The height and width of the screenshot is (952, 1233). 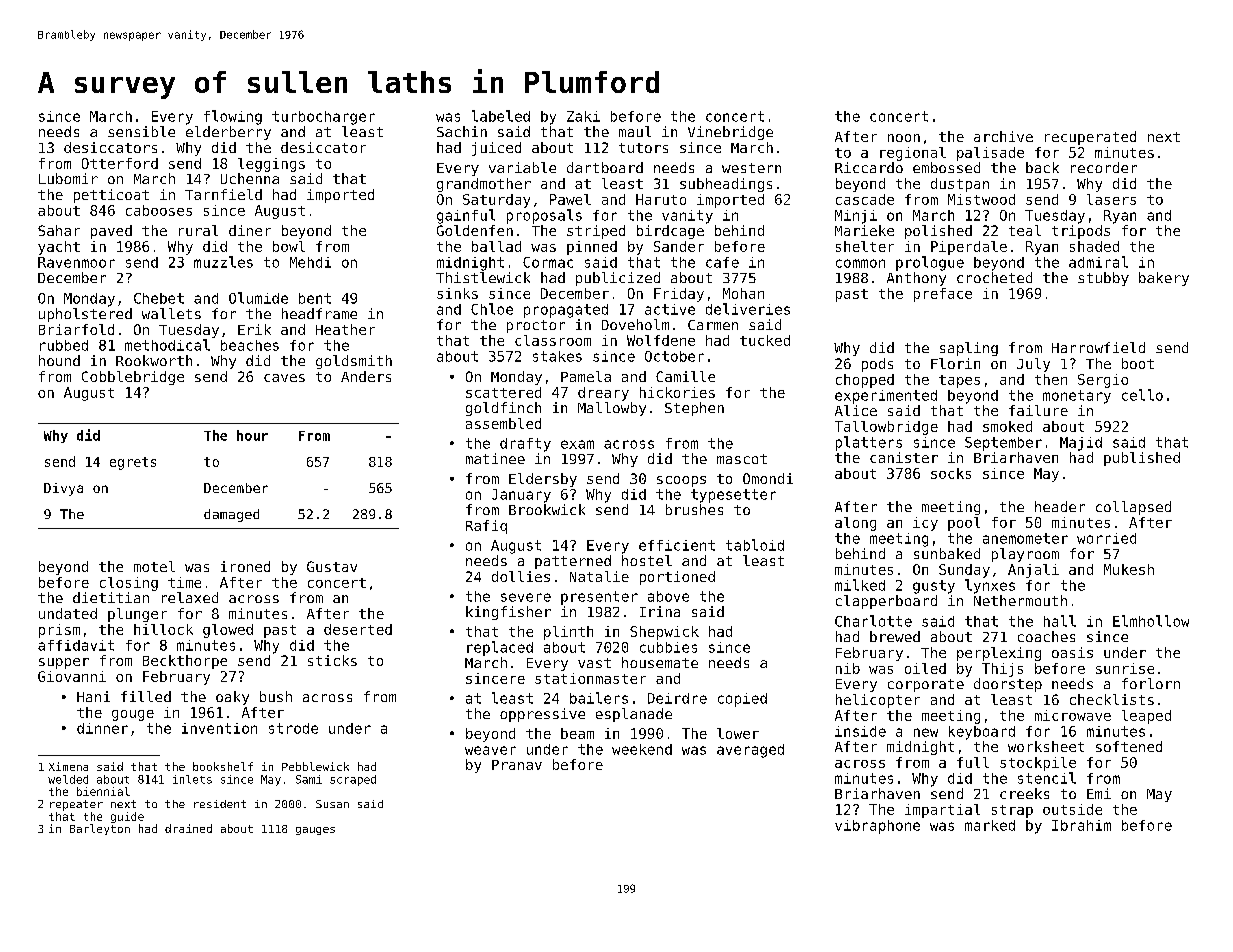 I want to click on Pawel, so click(x=570, y=199).
